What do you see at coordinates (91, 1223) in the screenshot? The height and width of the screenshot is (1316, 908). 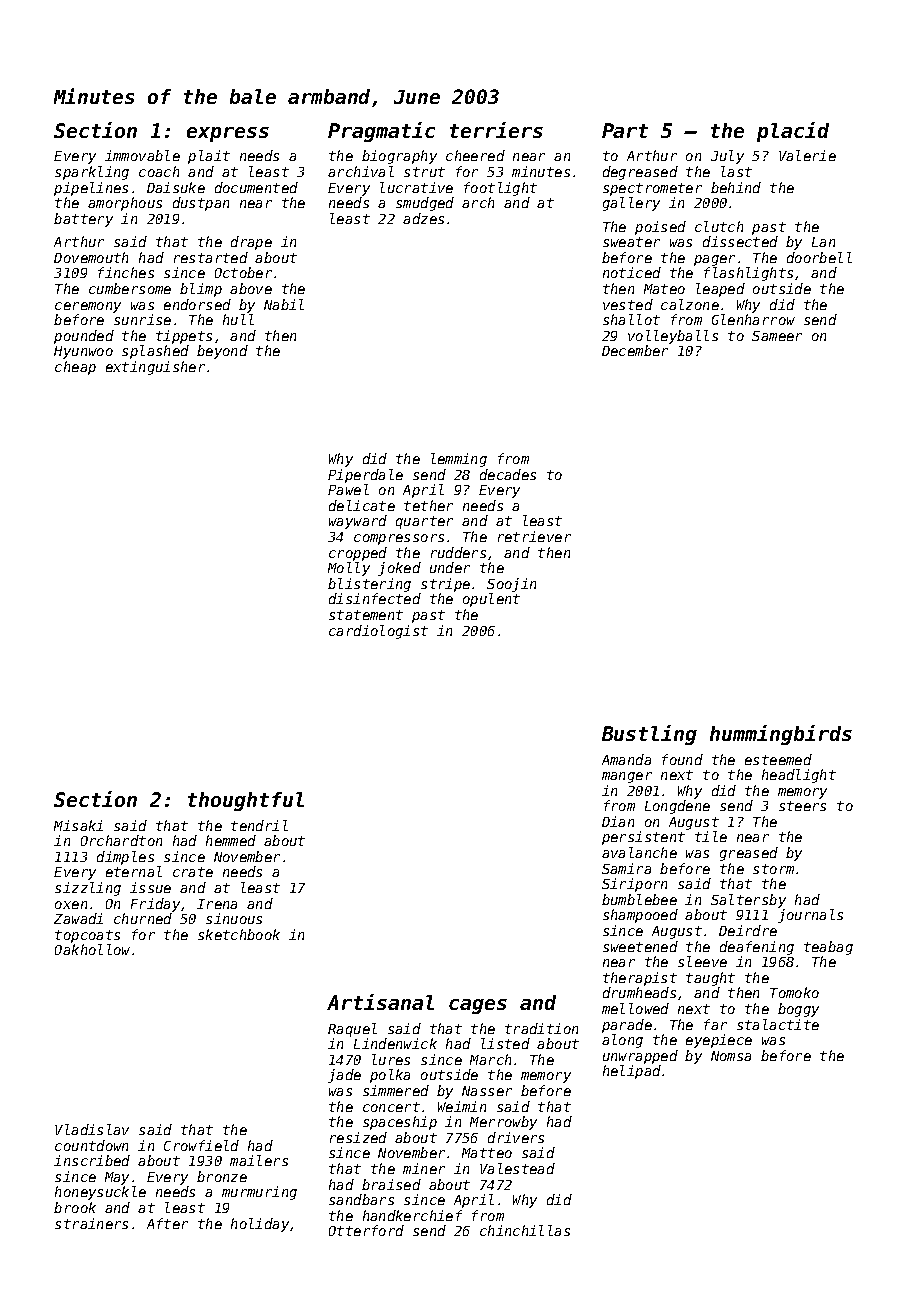 I see `strainers` at bounding box center [91, 1223].
